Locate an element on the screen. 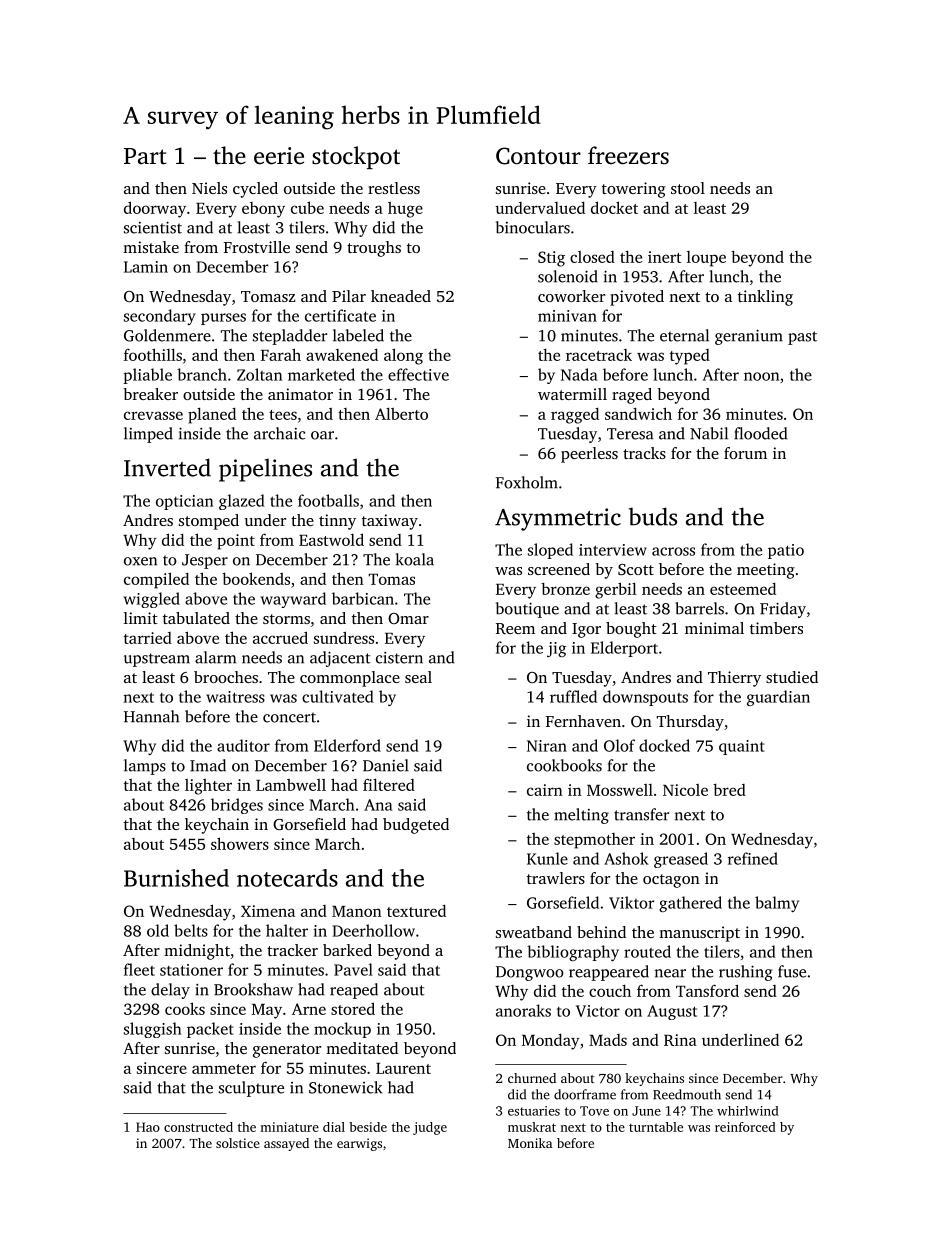 The height and width of the screenshot is (1233, 952). Tansford is located at coordinates (707, 990).
